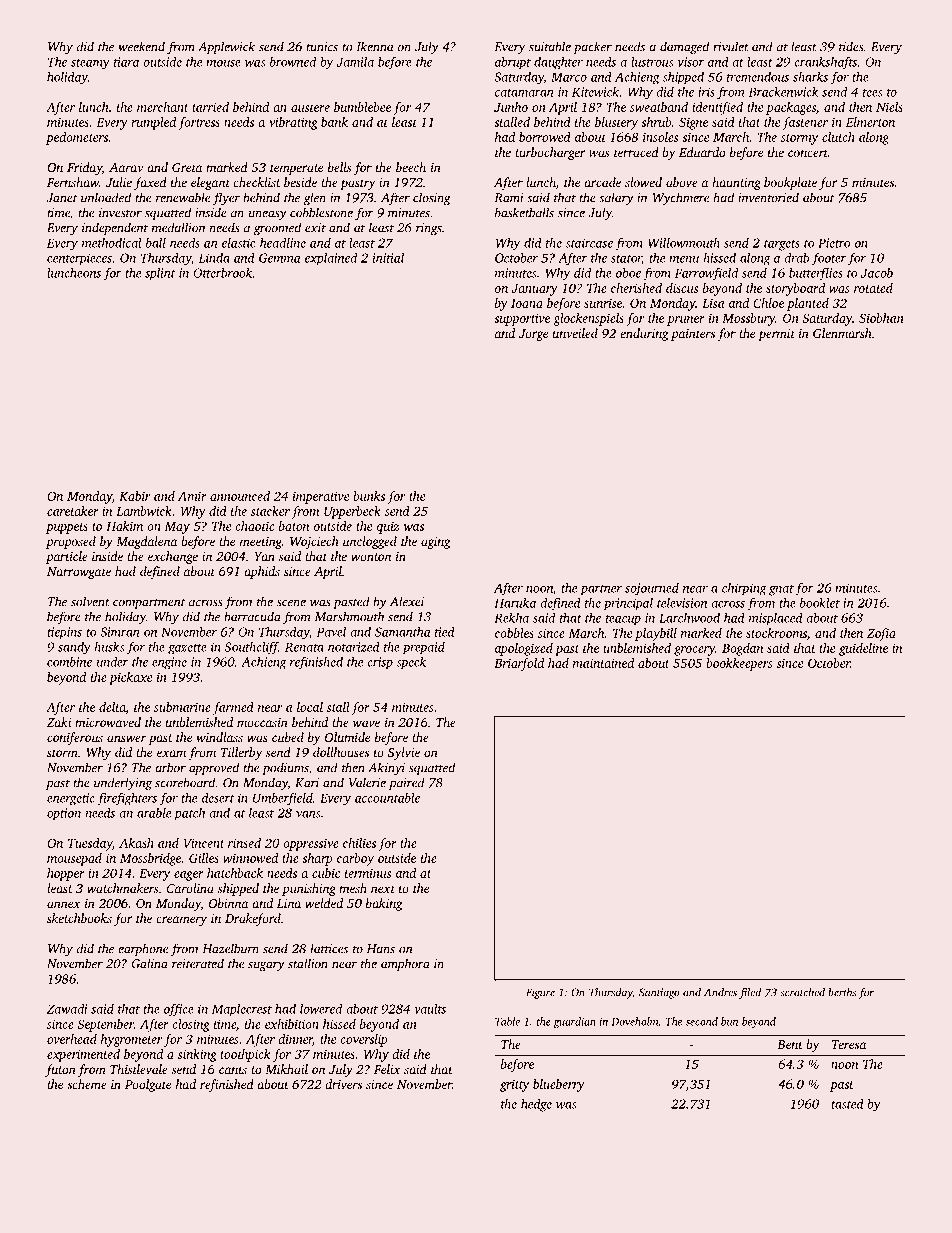 Image resolution: width=952 pixels, height=1233 pixels. I want to click on sunrise, so click(603, 303).
